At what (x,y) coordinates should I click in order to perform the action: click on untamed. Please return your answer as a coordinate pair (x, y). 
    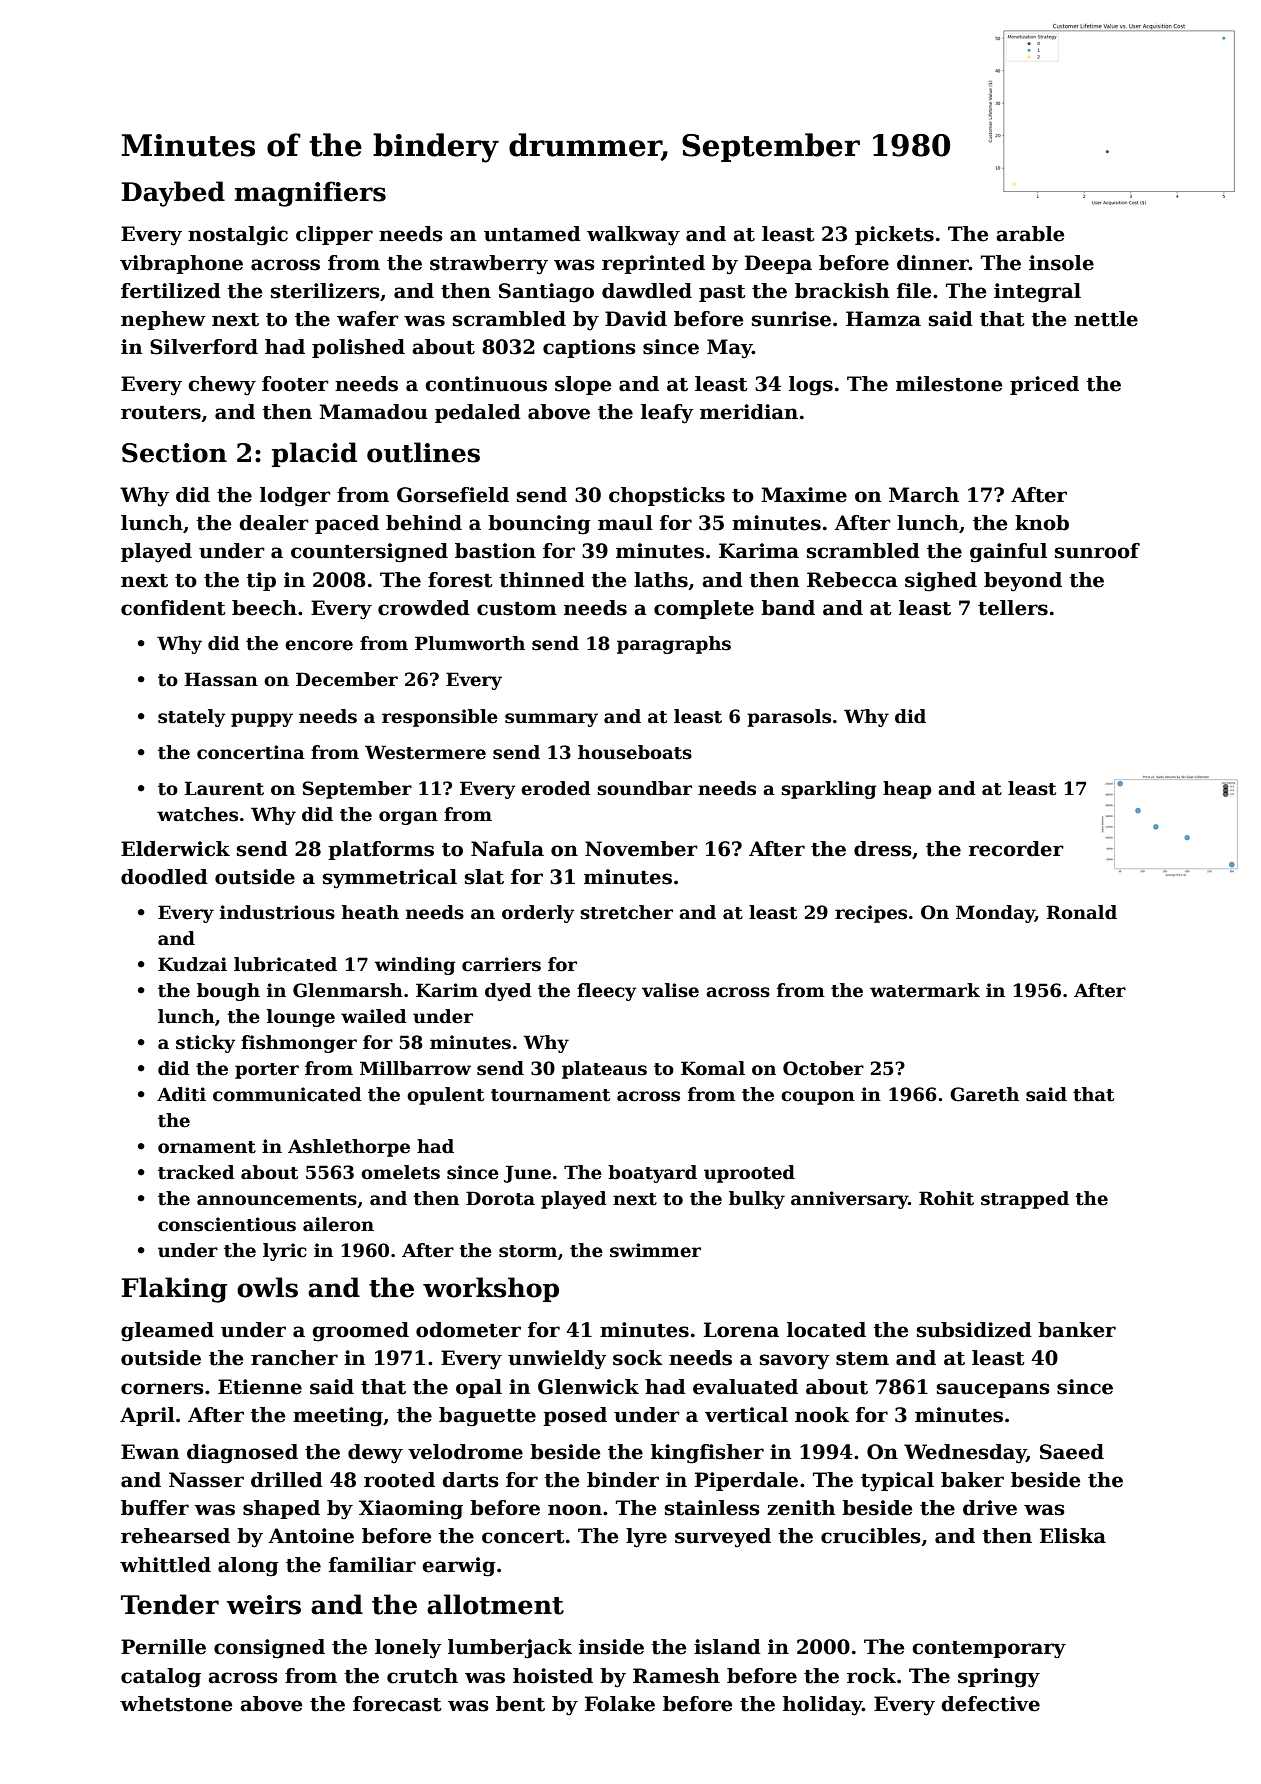
    Looking at the image, I should click on (532, 234).
